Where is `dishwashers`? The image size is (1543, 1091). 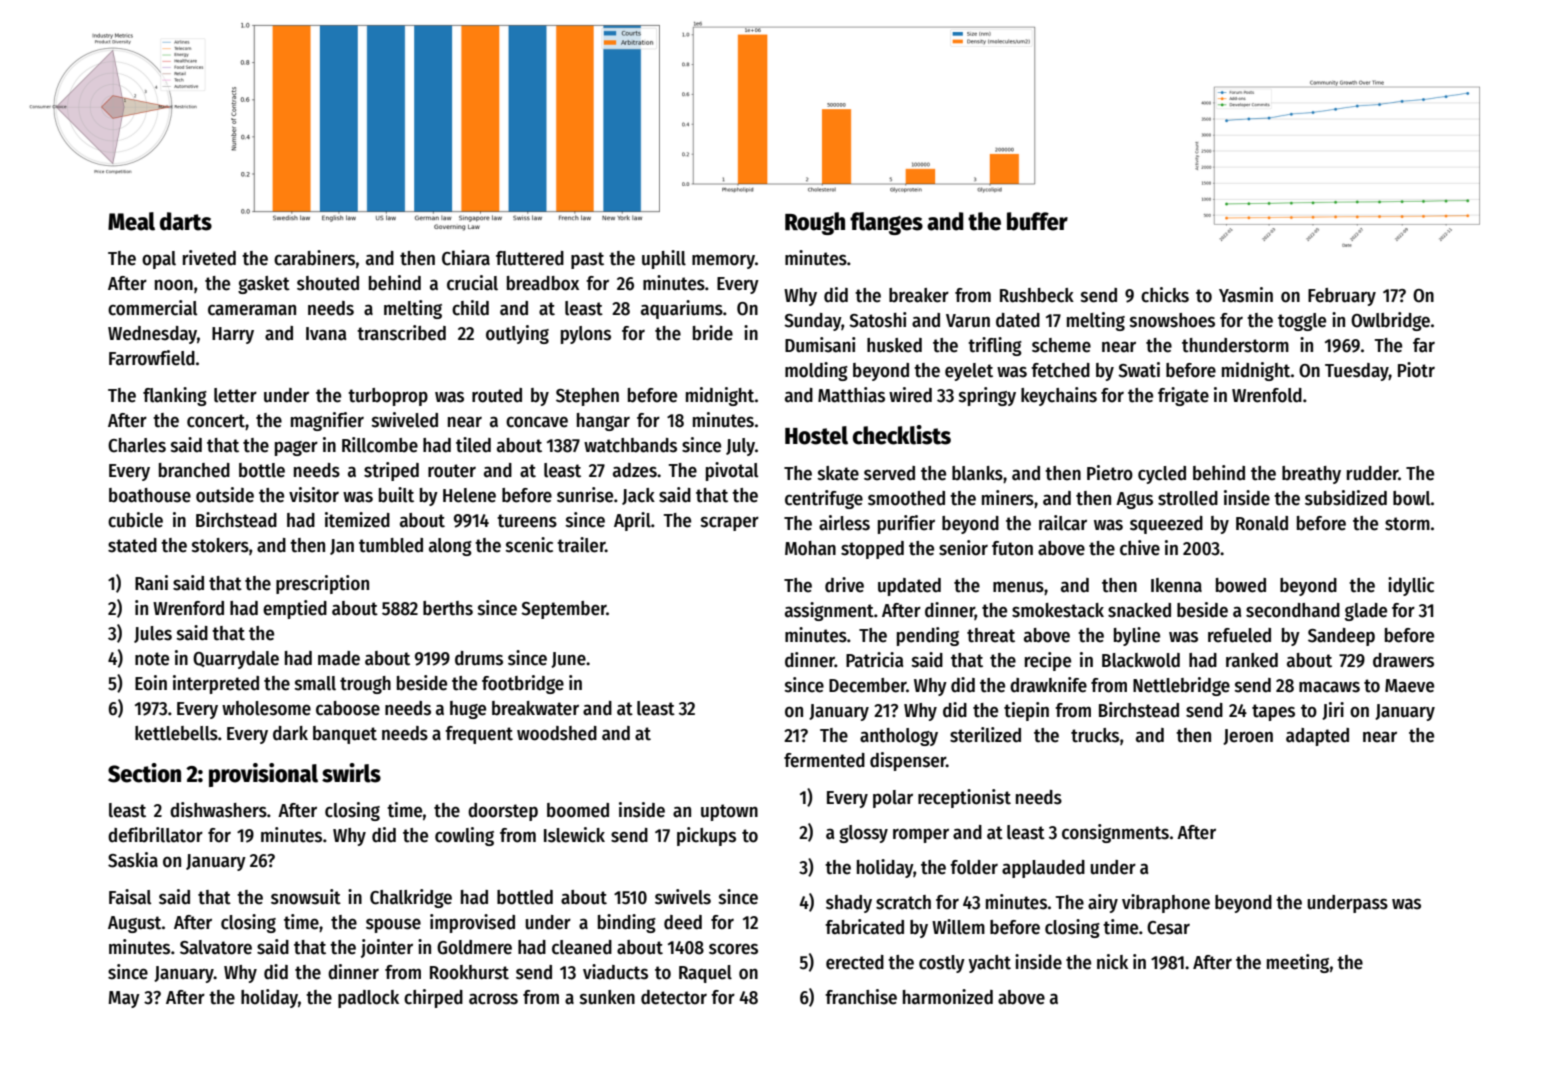 dishwashers is located at coordinates (218, 810).
